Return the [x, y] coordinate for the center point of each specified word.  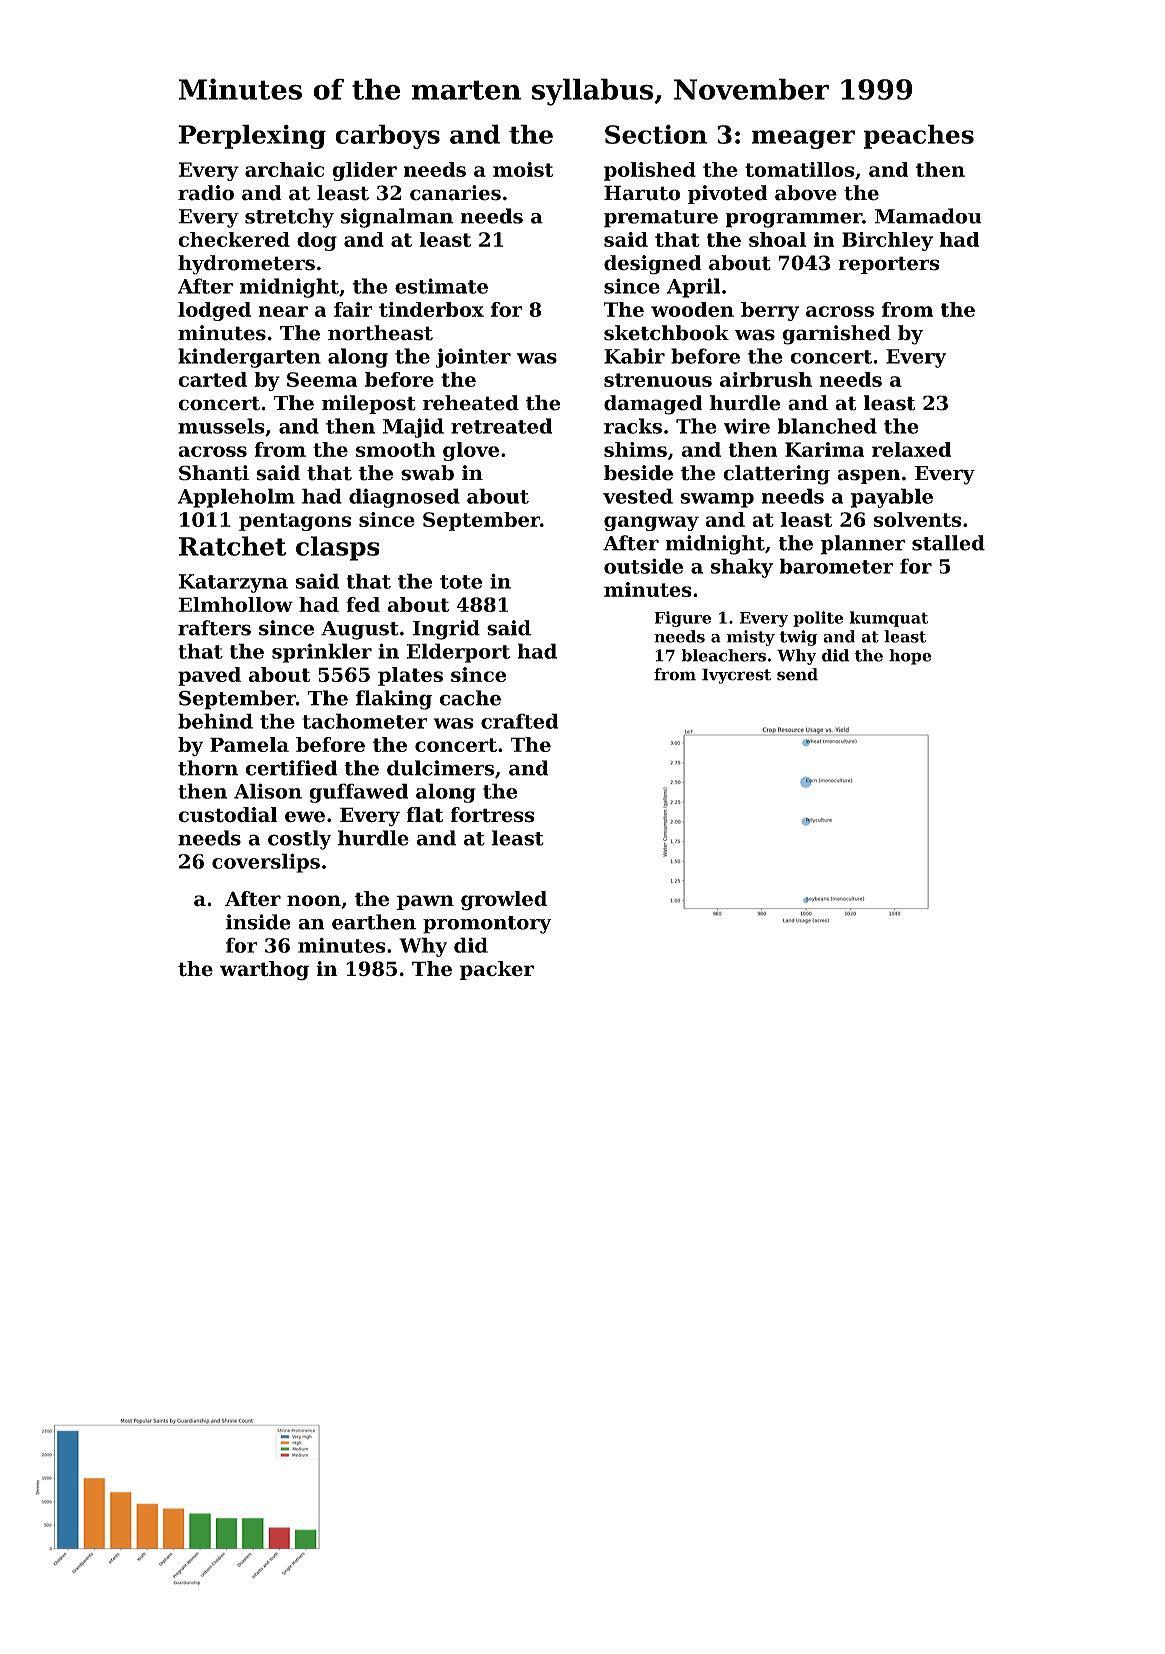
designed [653, 265]
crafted [519, 721]
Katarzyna [233, 583]
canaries [455, 193]
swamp [717, 500]
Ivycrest [736, 676]
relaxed [911, 449]
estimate [441, 286]
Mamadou [928, 216]
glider [364, 171]
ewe [305, 817]
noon [314, 901]
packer [497, 970]
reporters [888, 265]
